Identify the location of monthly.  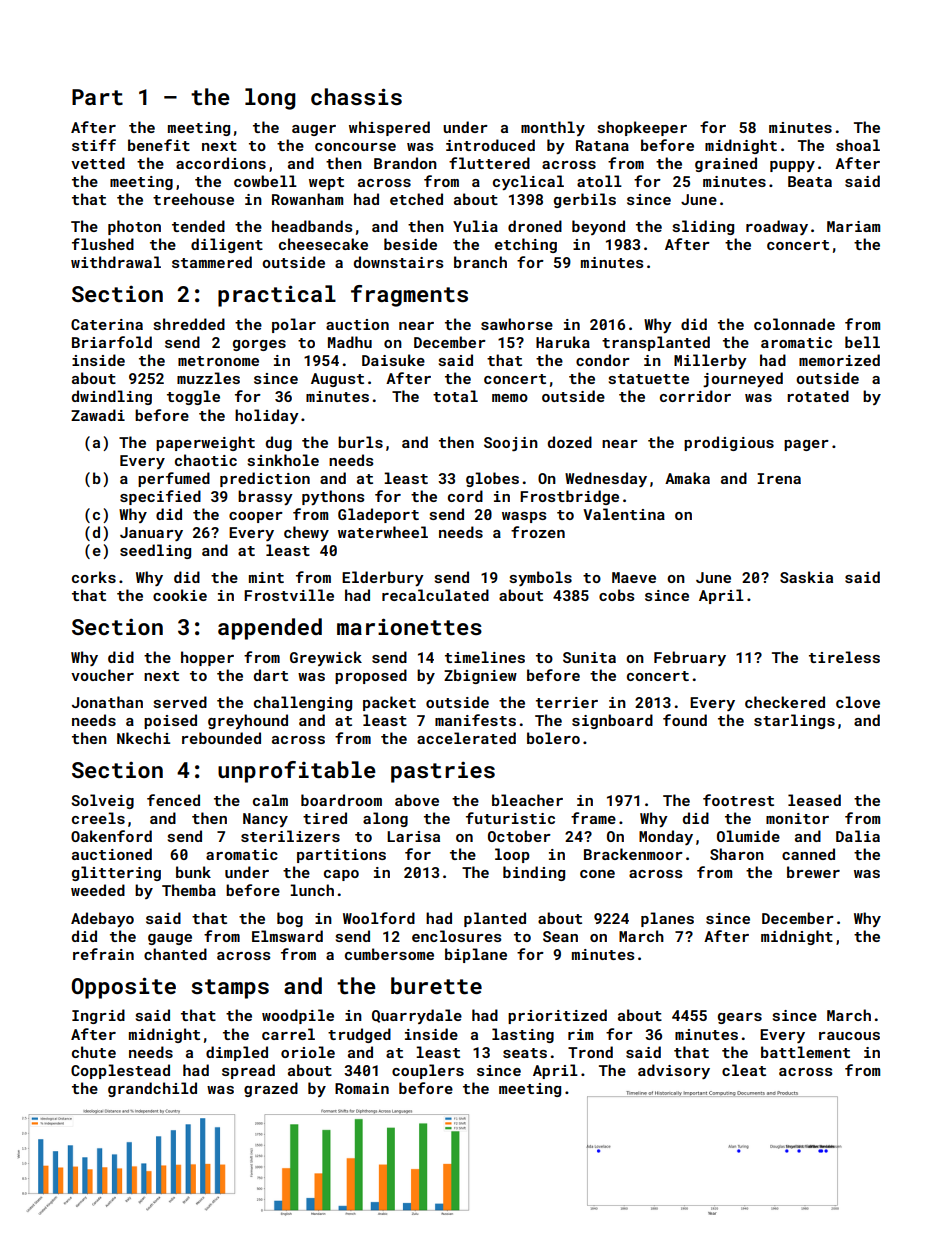
(553, 128).
